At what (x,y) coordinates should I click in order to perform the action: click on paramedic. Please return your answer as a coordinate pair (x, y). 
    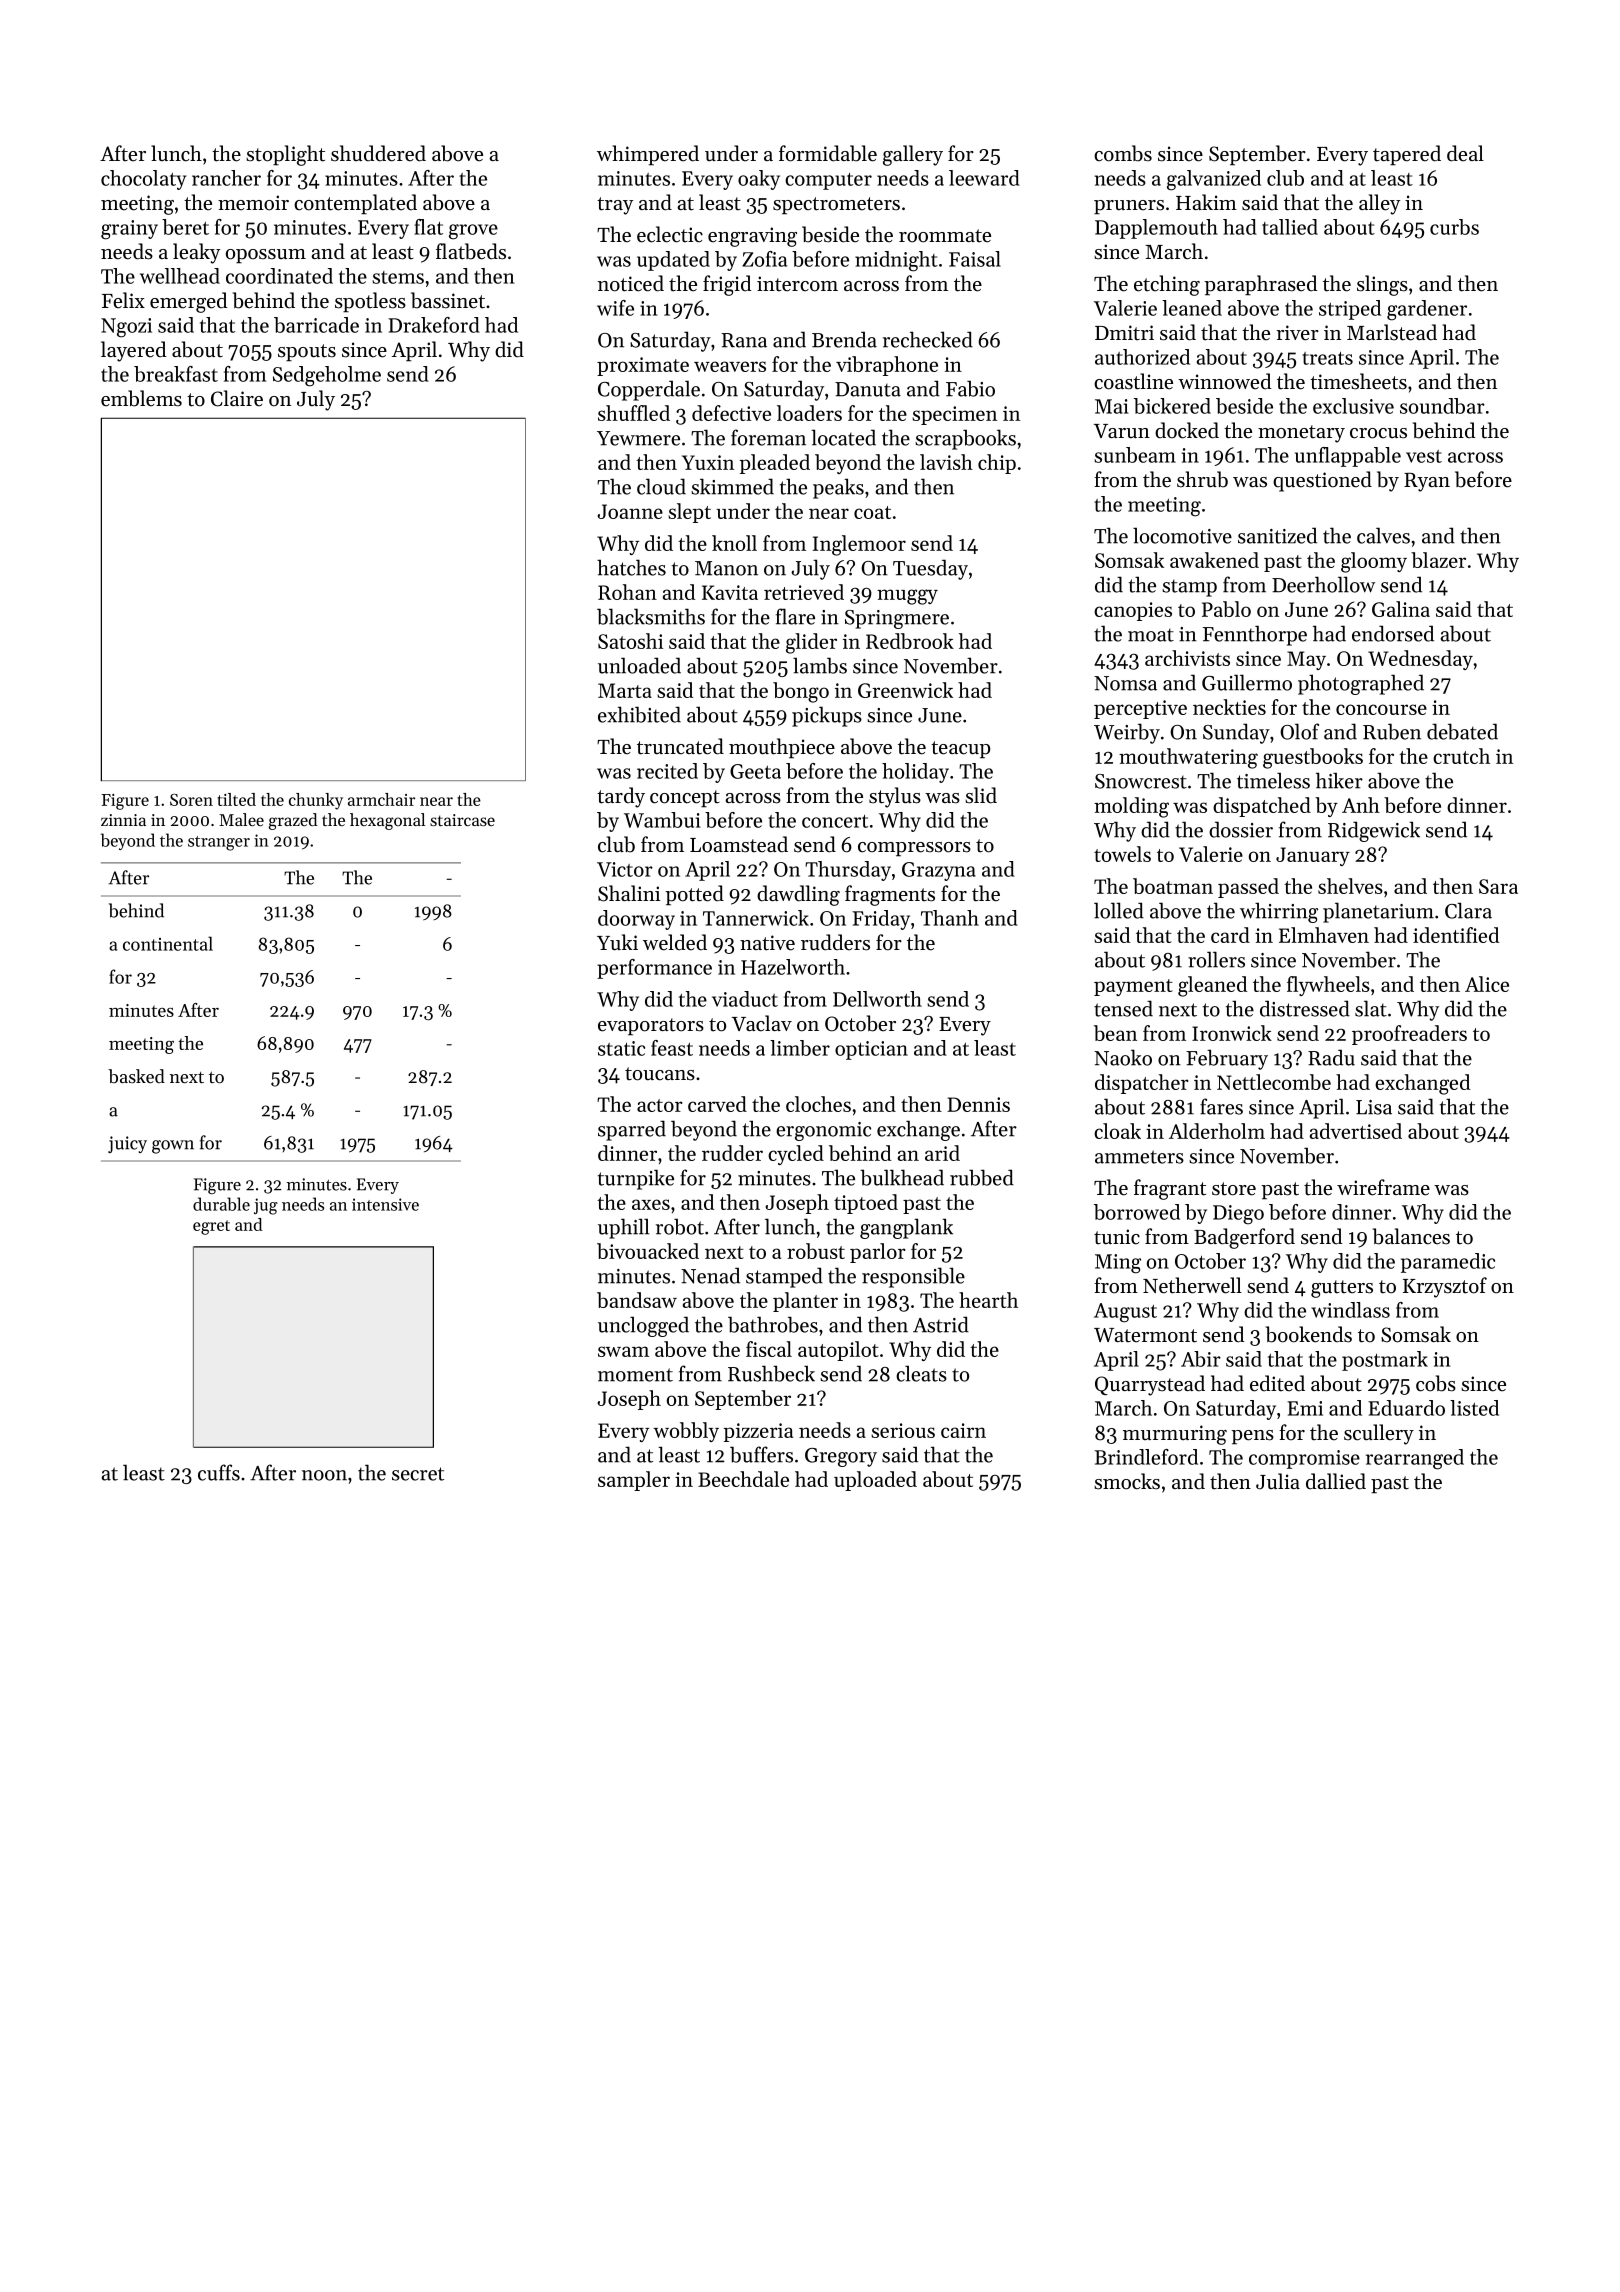
    Looking at the image, I should click on (1448, 1263).
